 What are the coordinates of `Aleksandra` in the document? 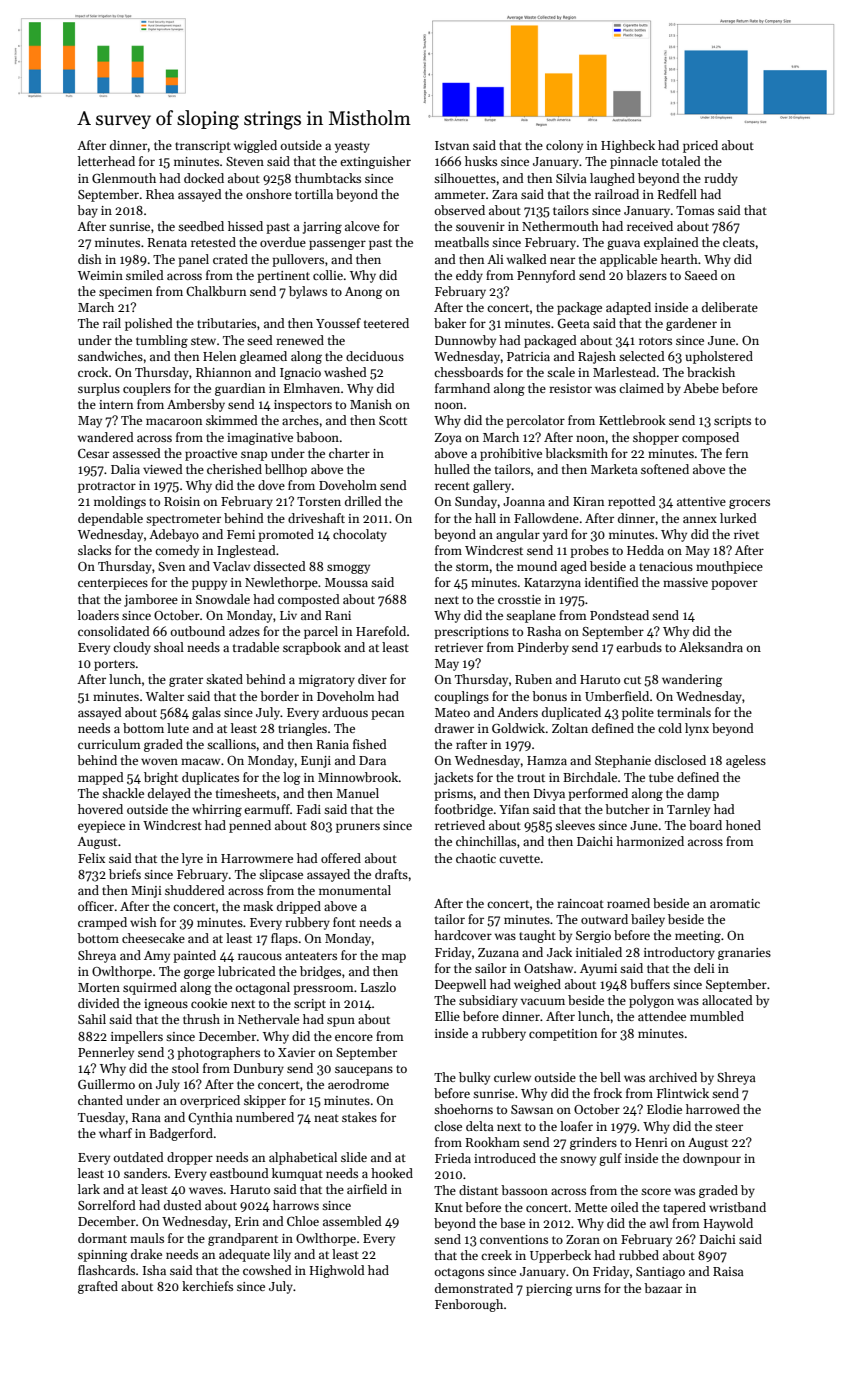 It's located at (711, 647).
